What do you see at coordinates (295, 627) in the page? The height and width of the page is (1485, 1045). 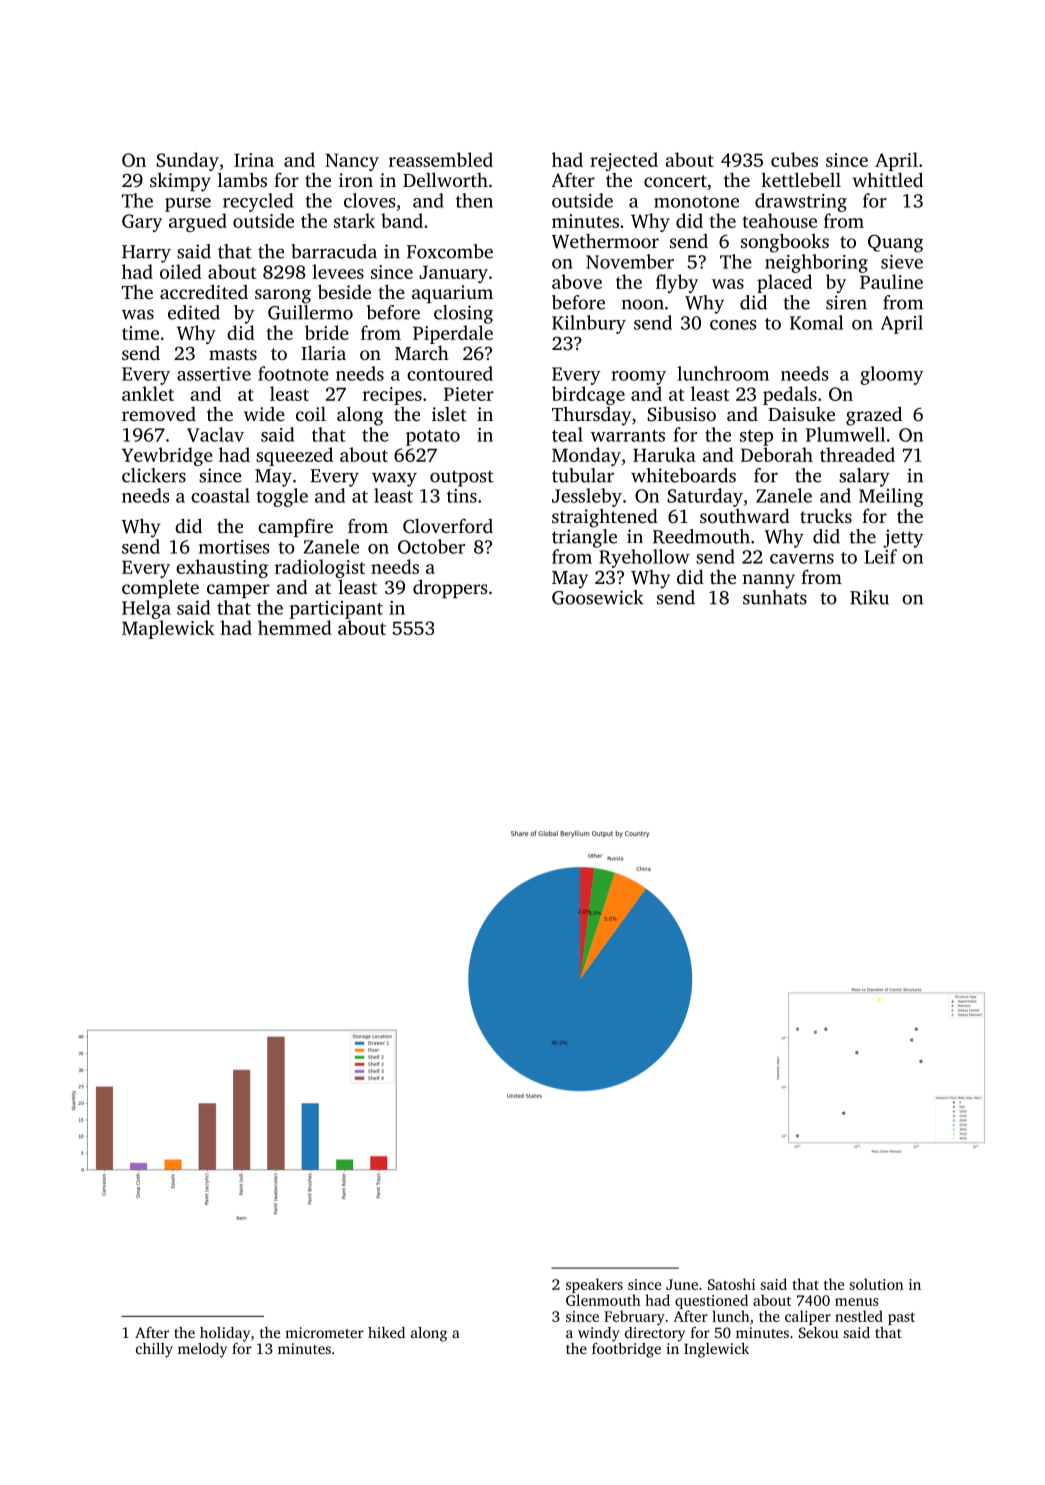 I see `hemmed` at bounding box center [295, 627].
